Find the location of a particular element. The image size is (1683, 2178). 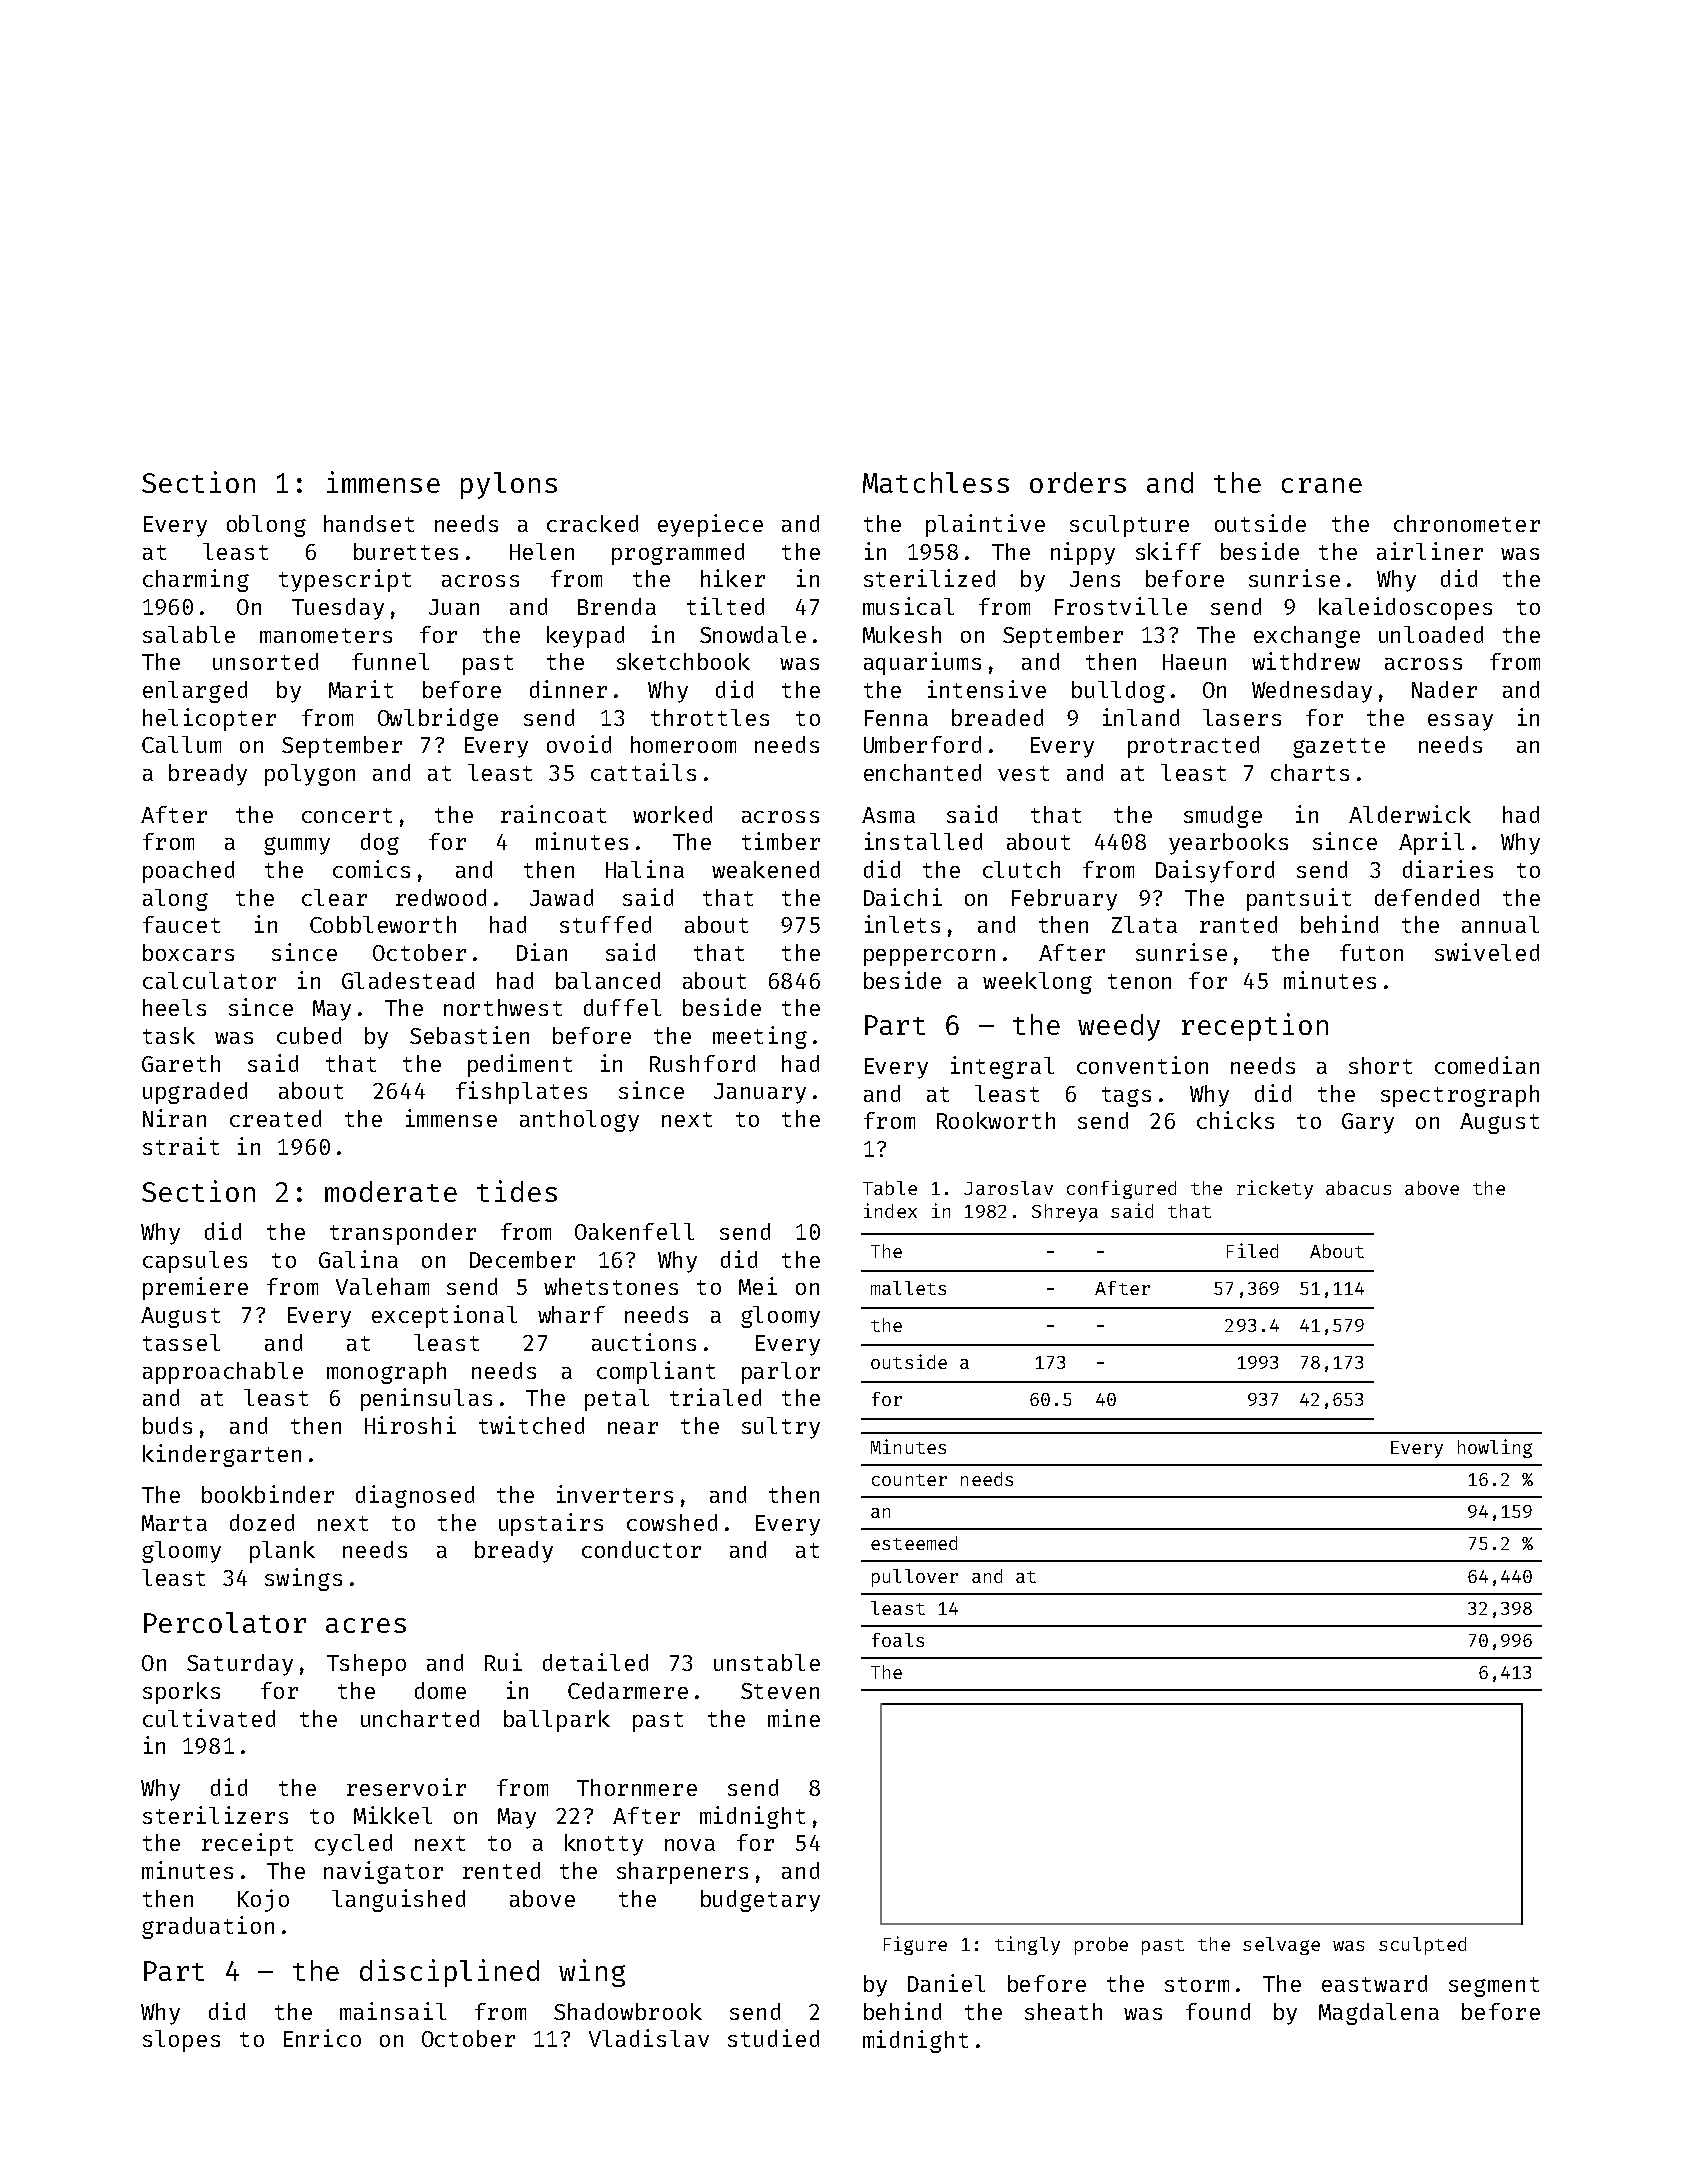

eyepiece is located at coordinates (710, 525).
